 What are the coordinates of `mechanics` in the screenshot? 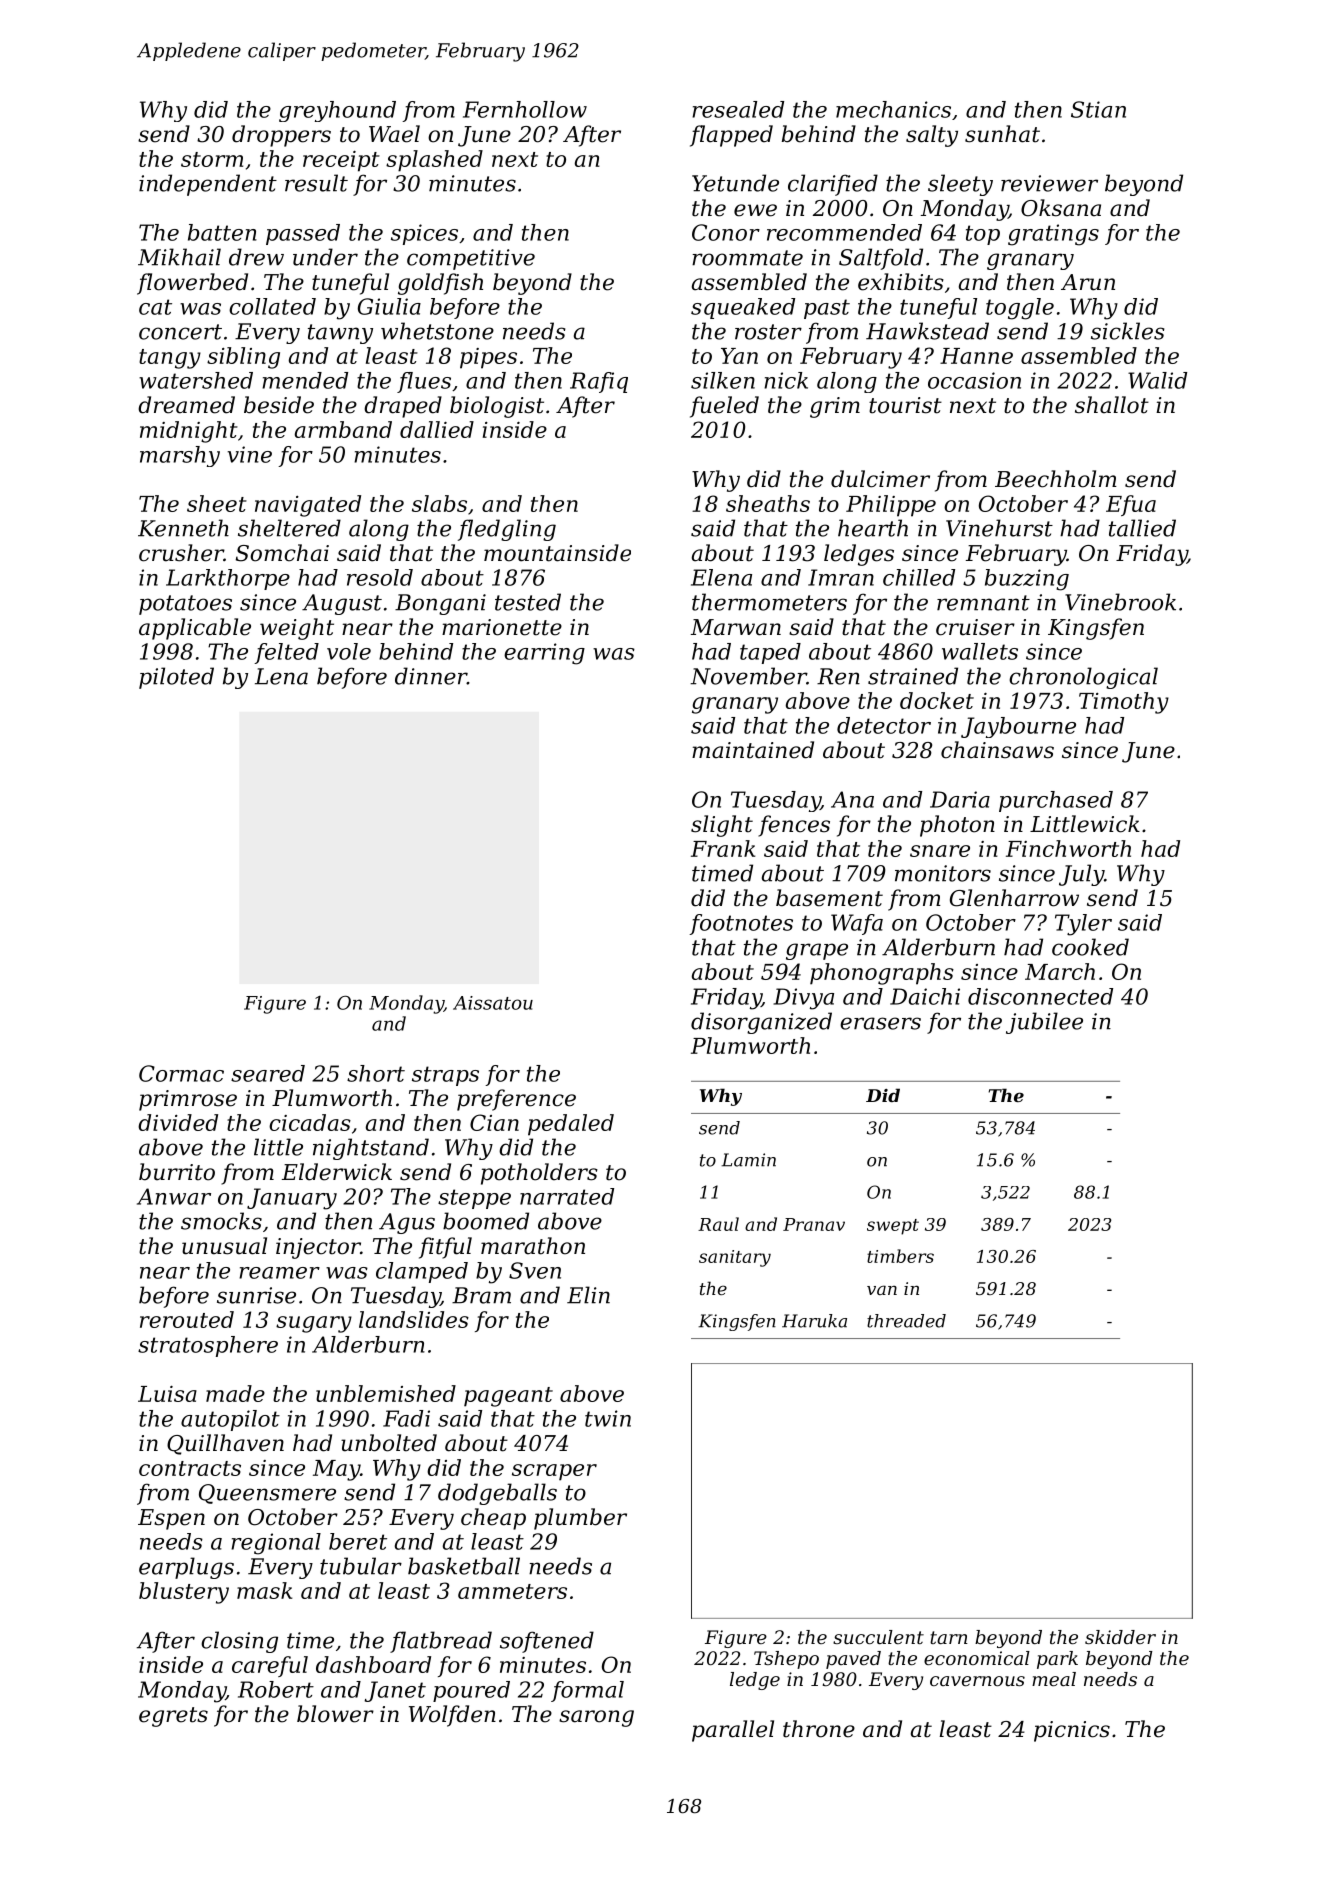 It's located at (893, 109).
